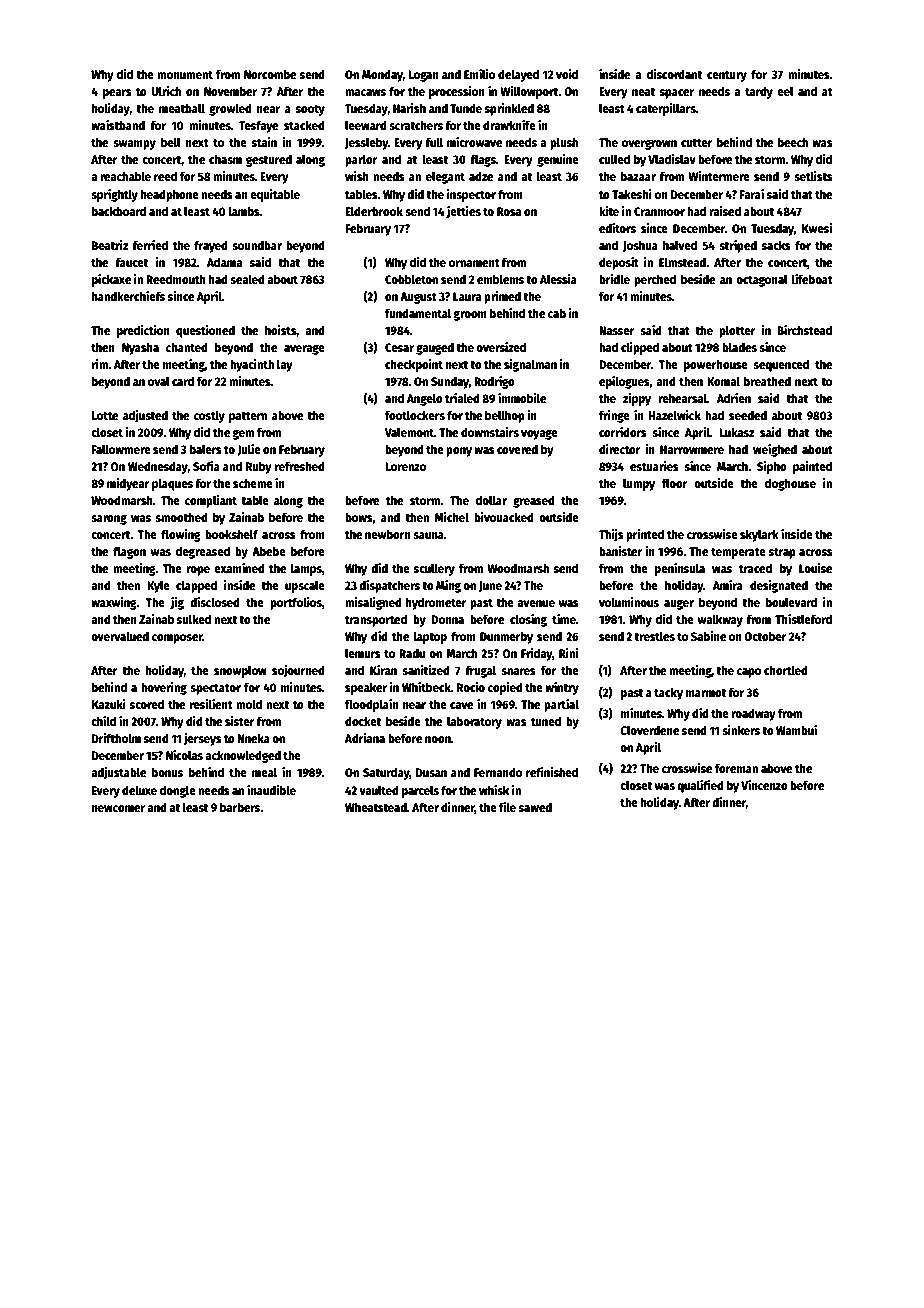  I want to click on powerhouse, so click(716, 365).
